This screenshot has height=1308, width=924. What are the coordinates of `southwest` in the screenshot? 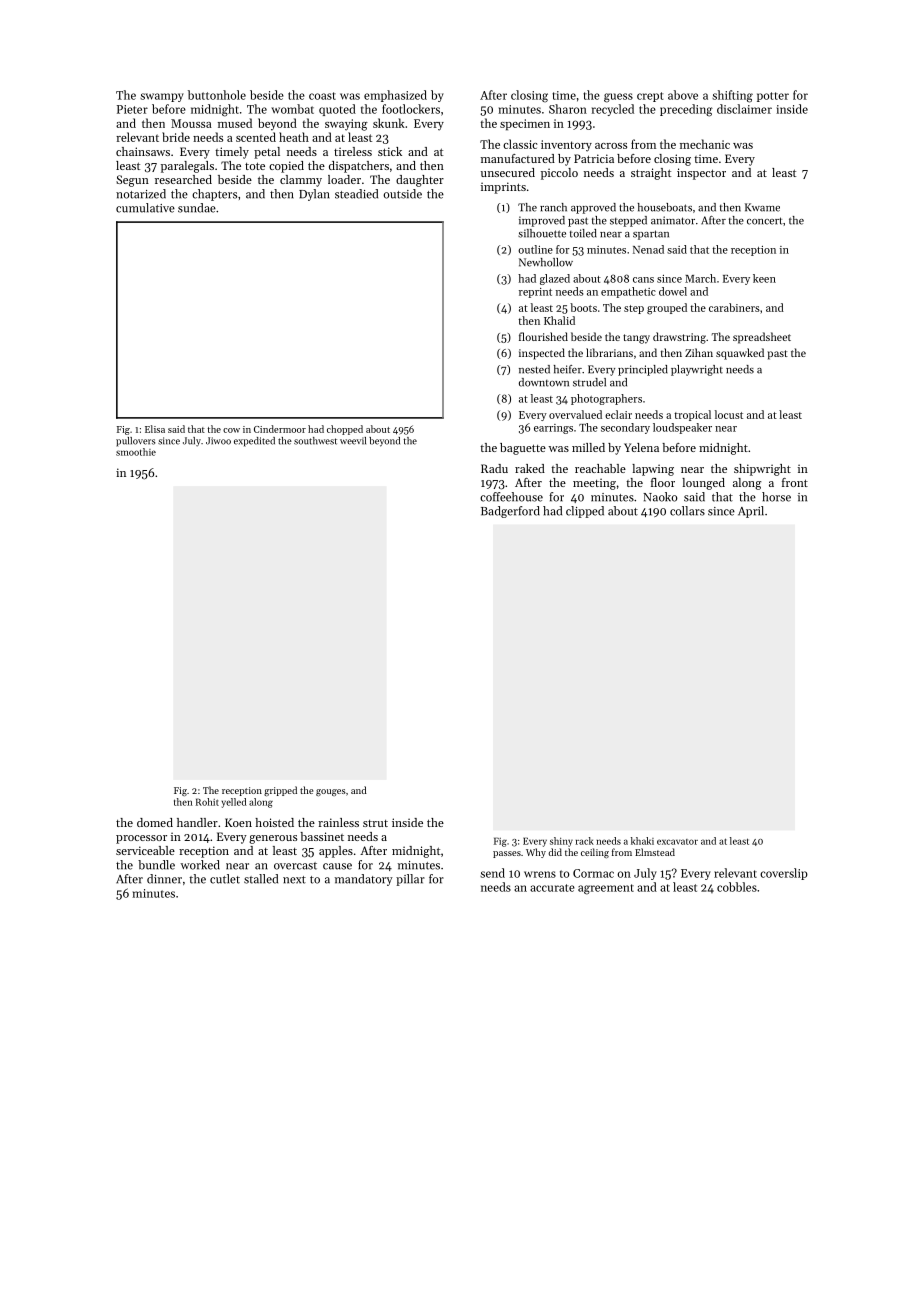 It's located at (315, 441).
